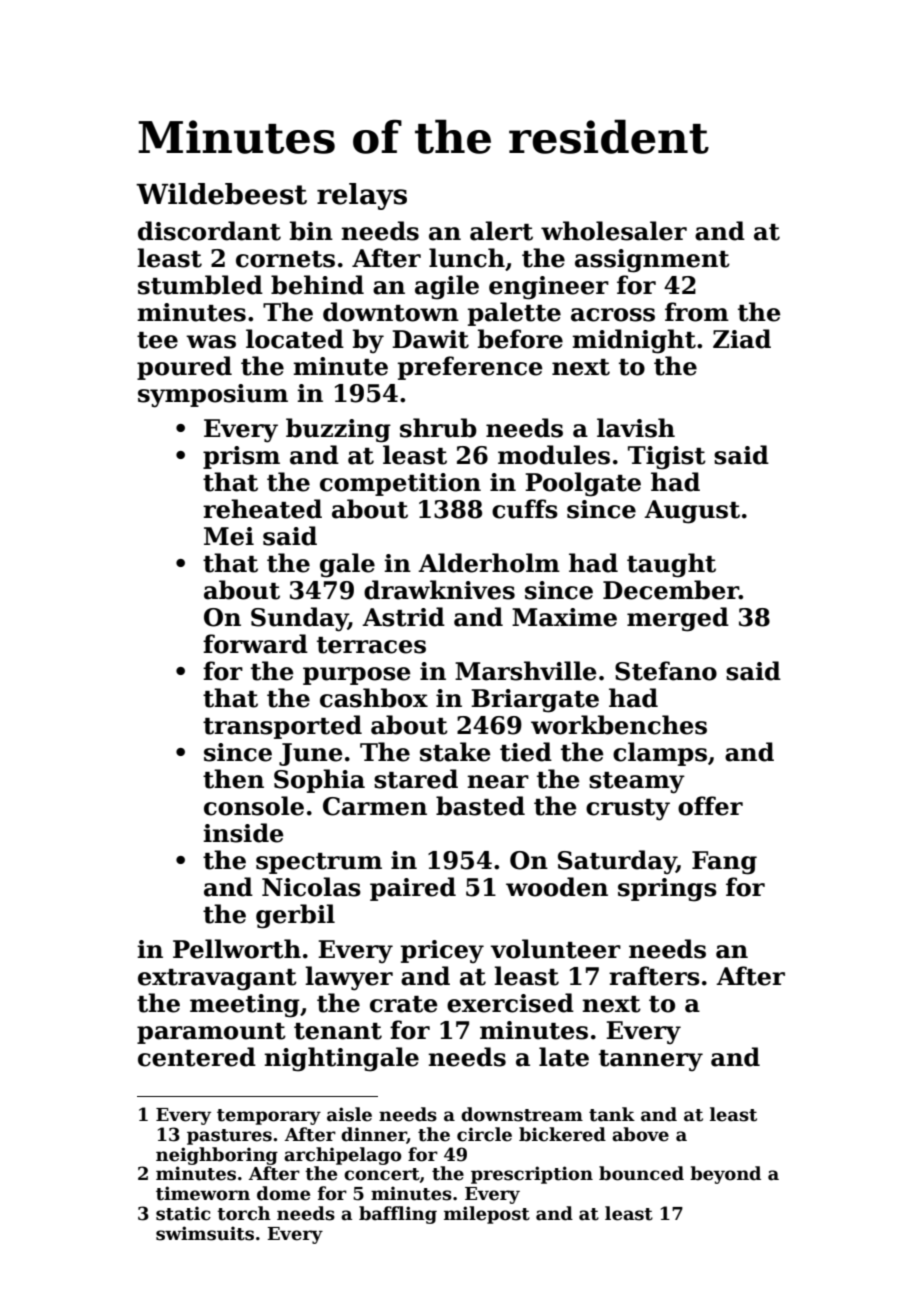 The height and width of the screenshot is (1314, 924). Describe the element at coordinates (651, 1061) in the screenshot. I see `tannery` at that location.
